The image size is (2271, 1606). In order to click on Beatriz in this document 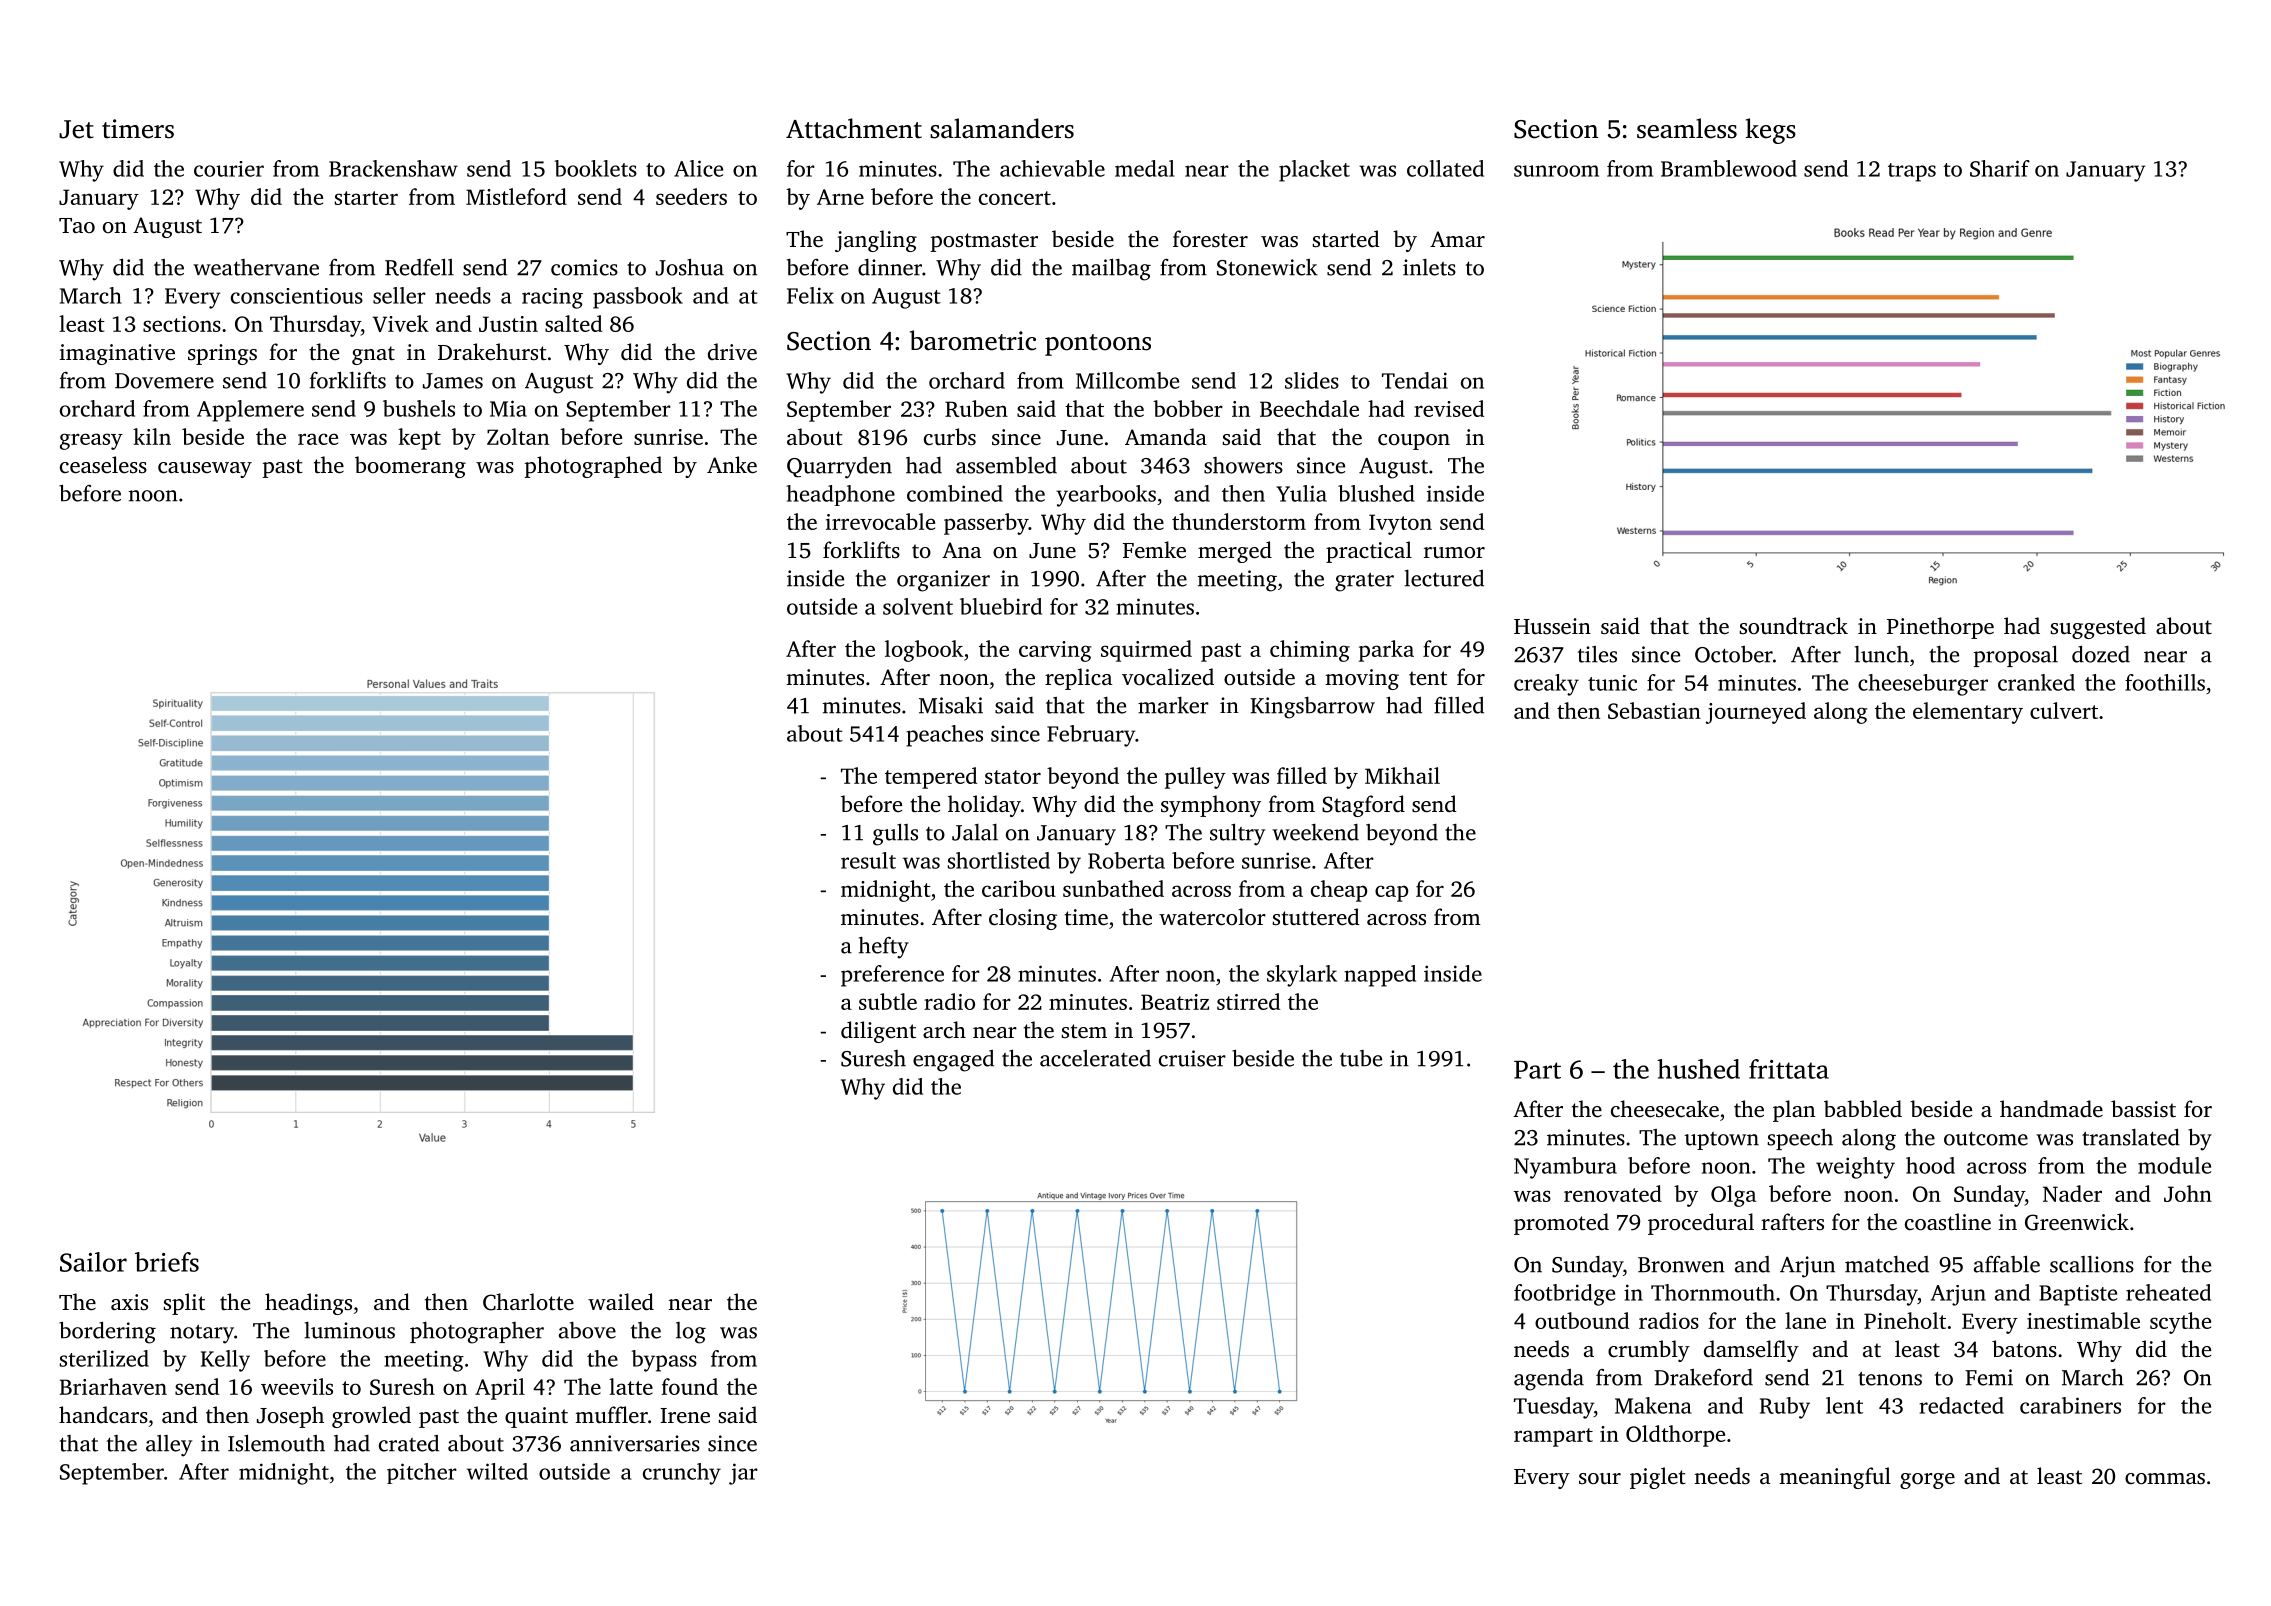, I will do `click(1175, 1002)`.
